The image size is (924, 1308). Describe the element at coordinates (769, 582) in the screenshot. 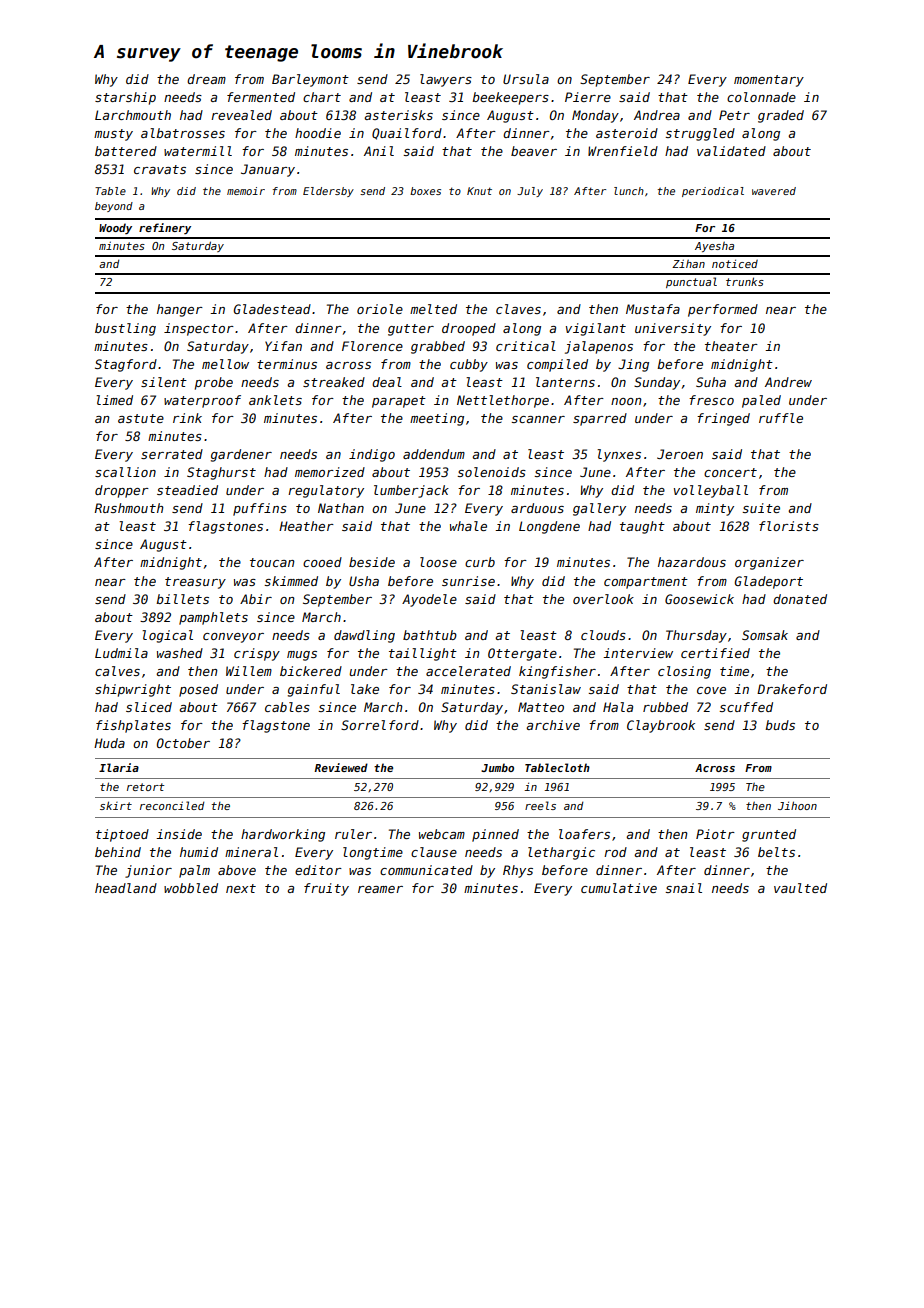

I see `Gladeport` at that location.
